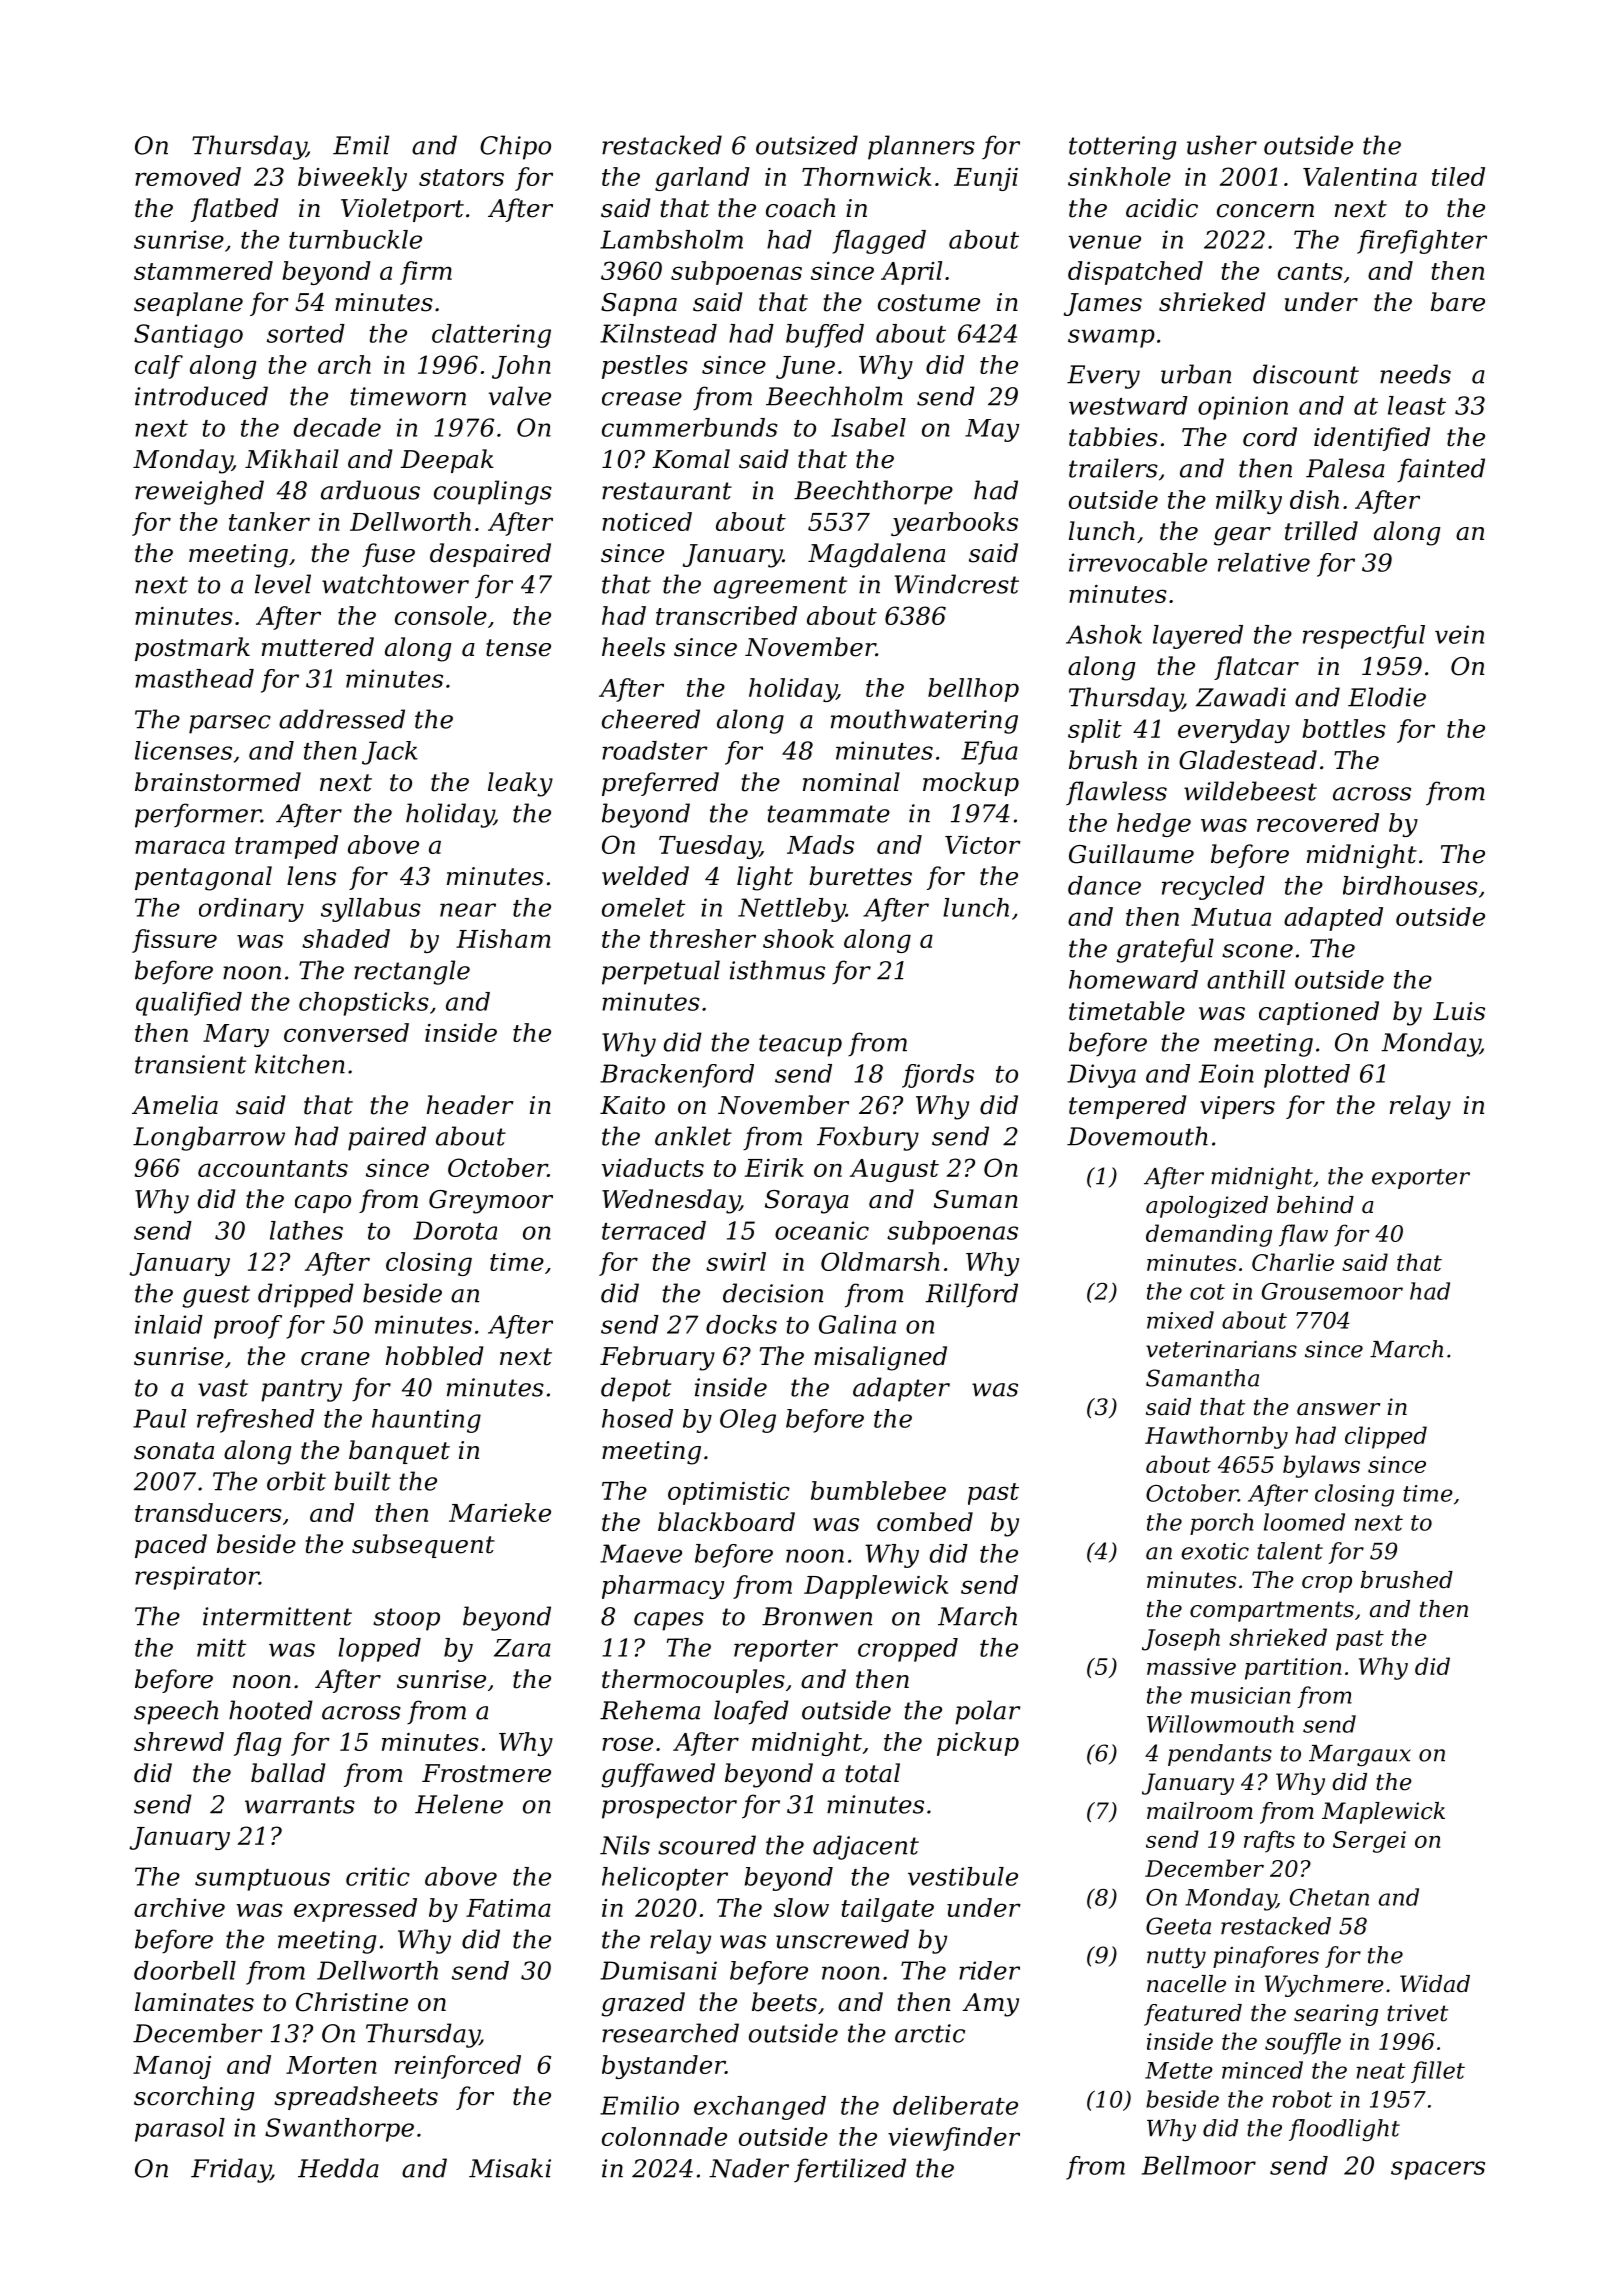 The width and height of the page is (1620, 2292). What do you see at coordinates (807, 145) in the page?
I see `outsized` at bounding box center [807, 145].
